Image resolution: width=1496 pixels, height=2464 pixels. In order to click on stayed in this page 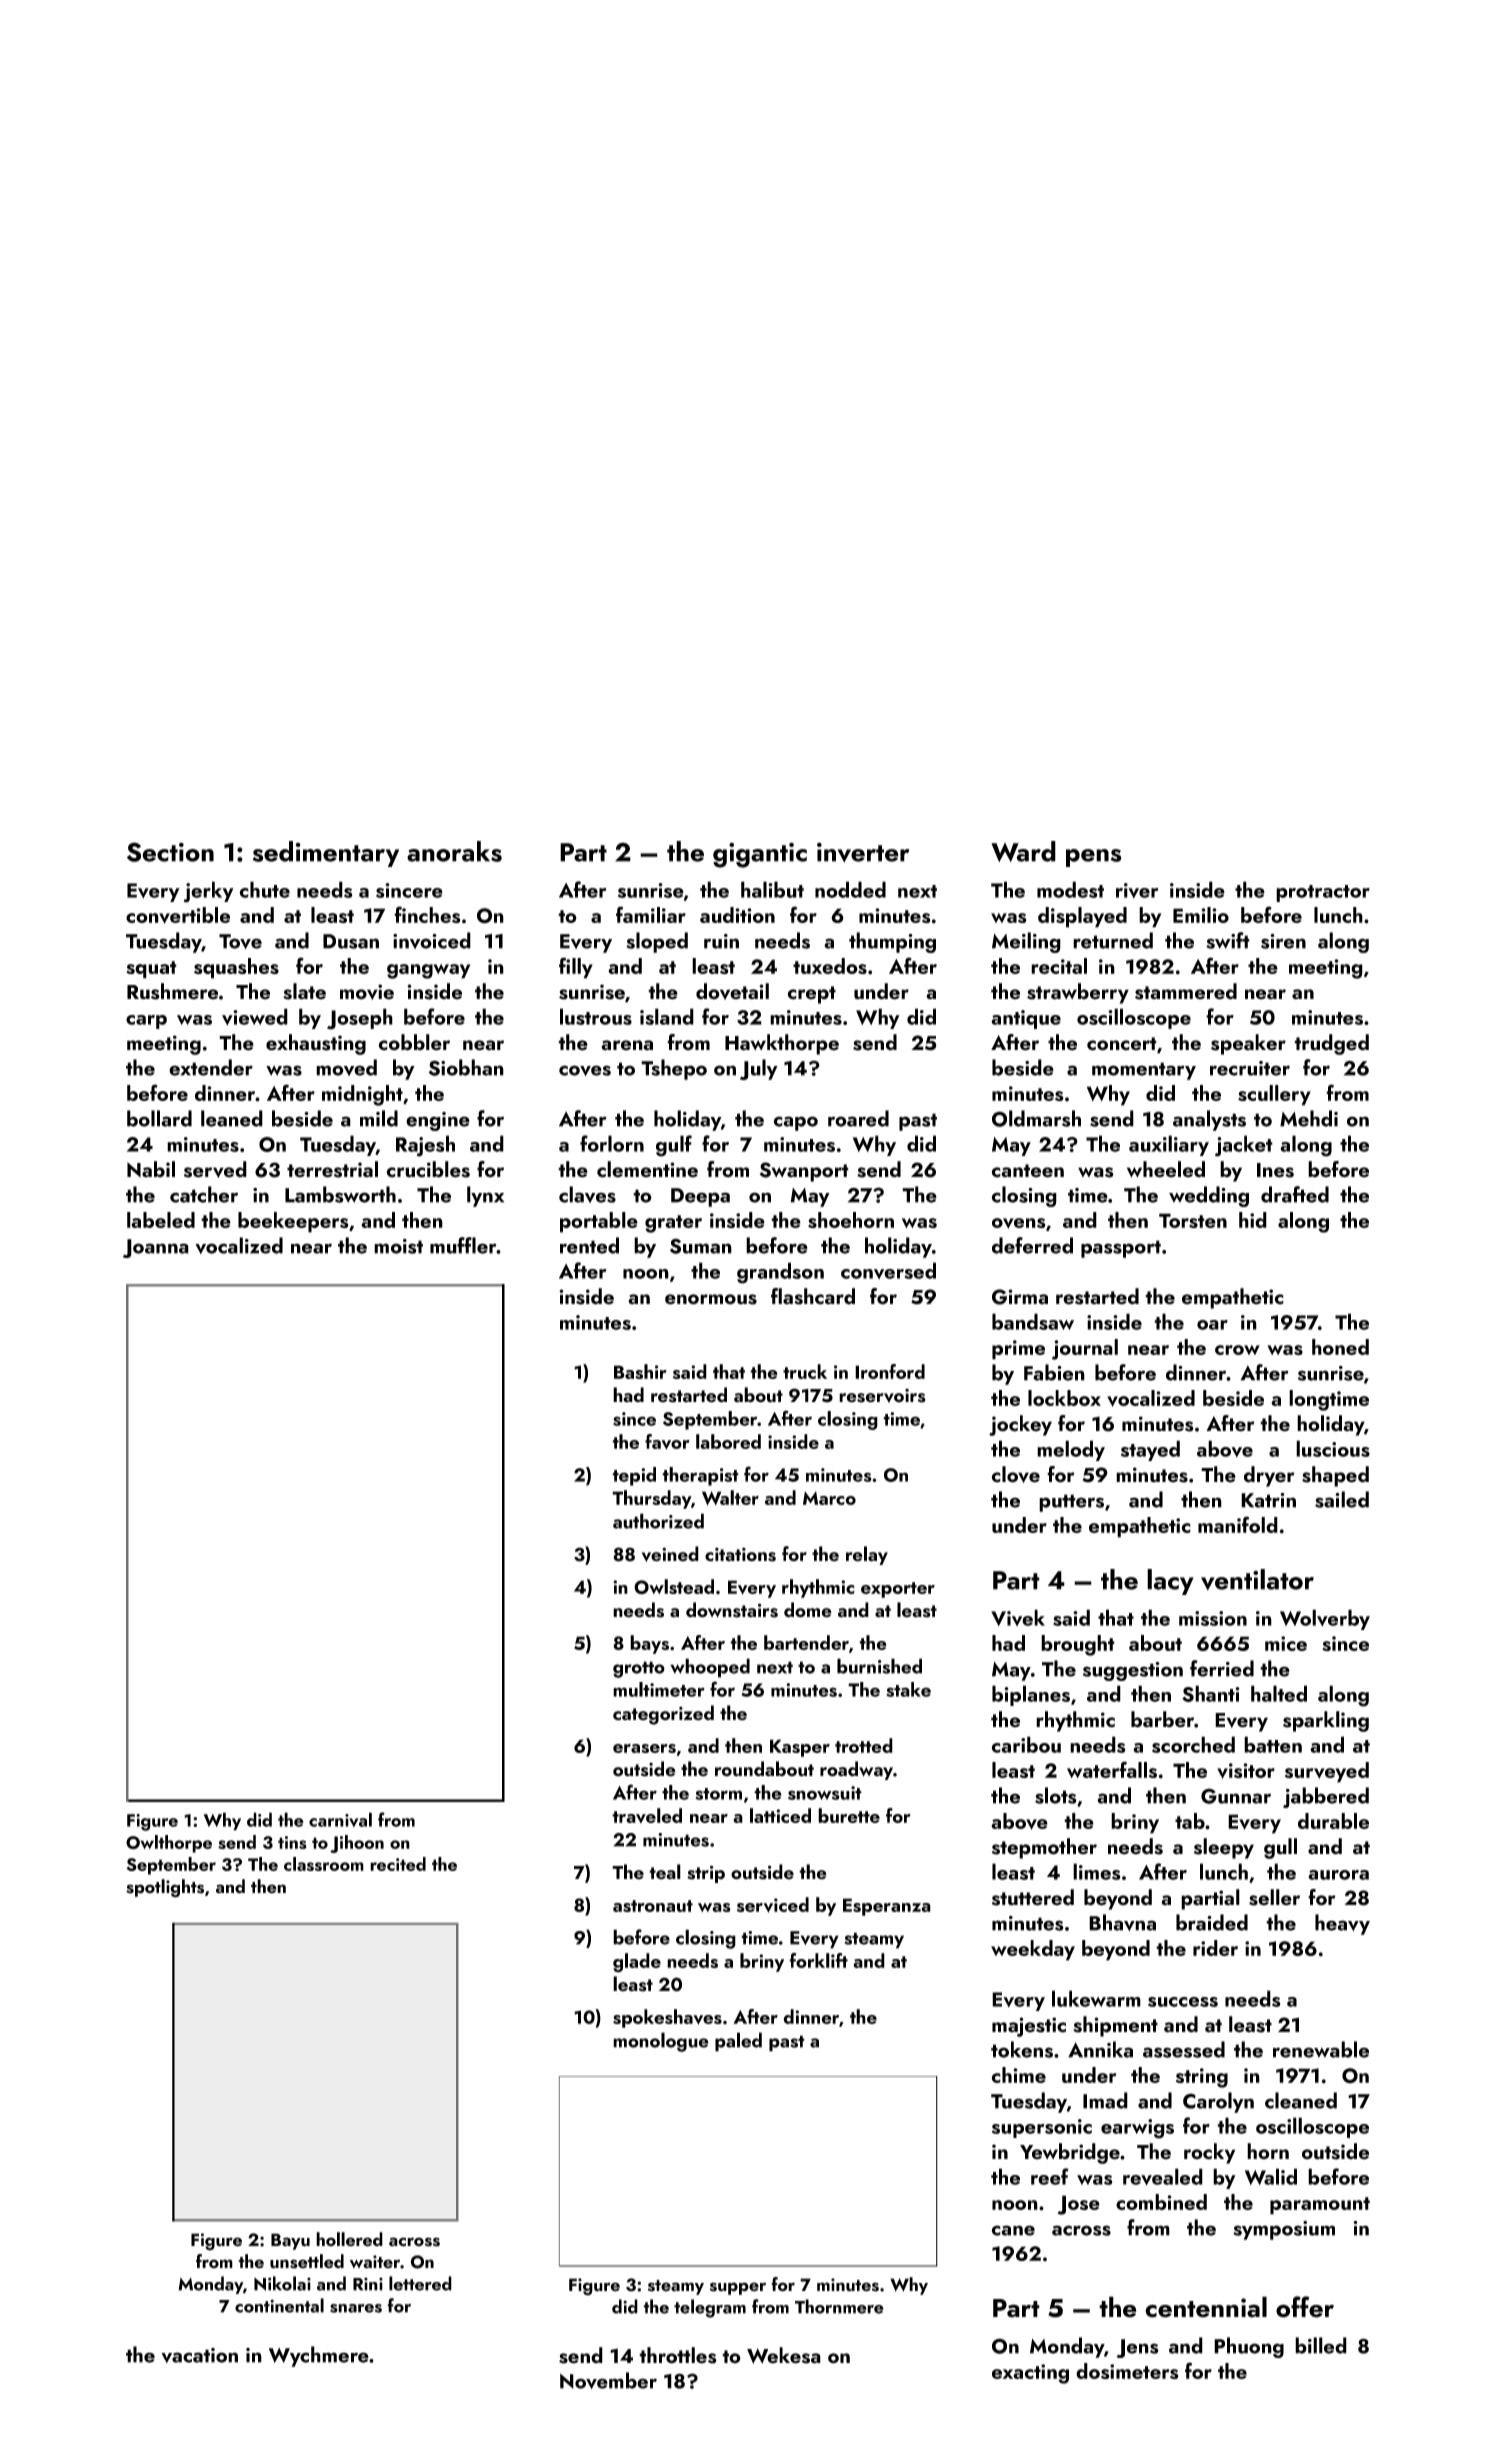, I will do `click(1150, 1450)`.
